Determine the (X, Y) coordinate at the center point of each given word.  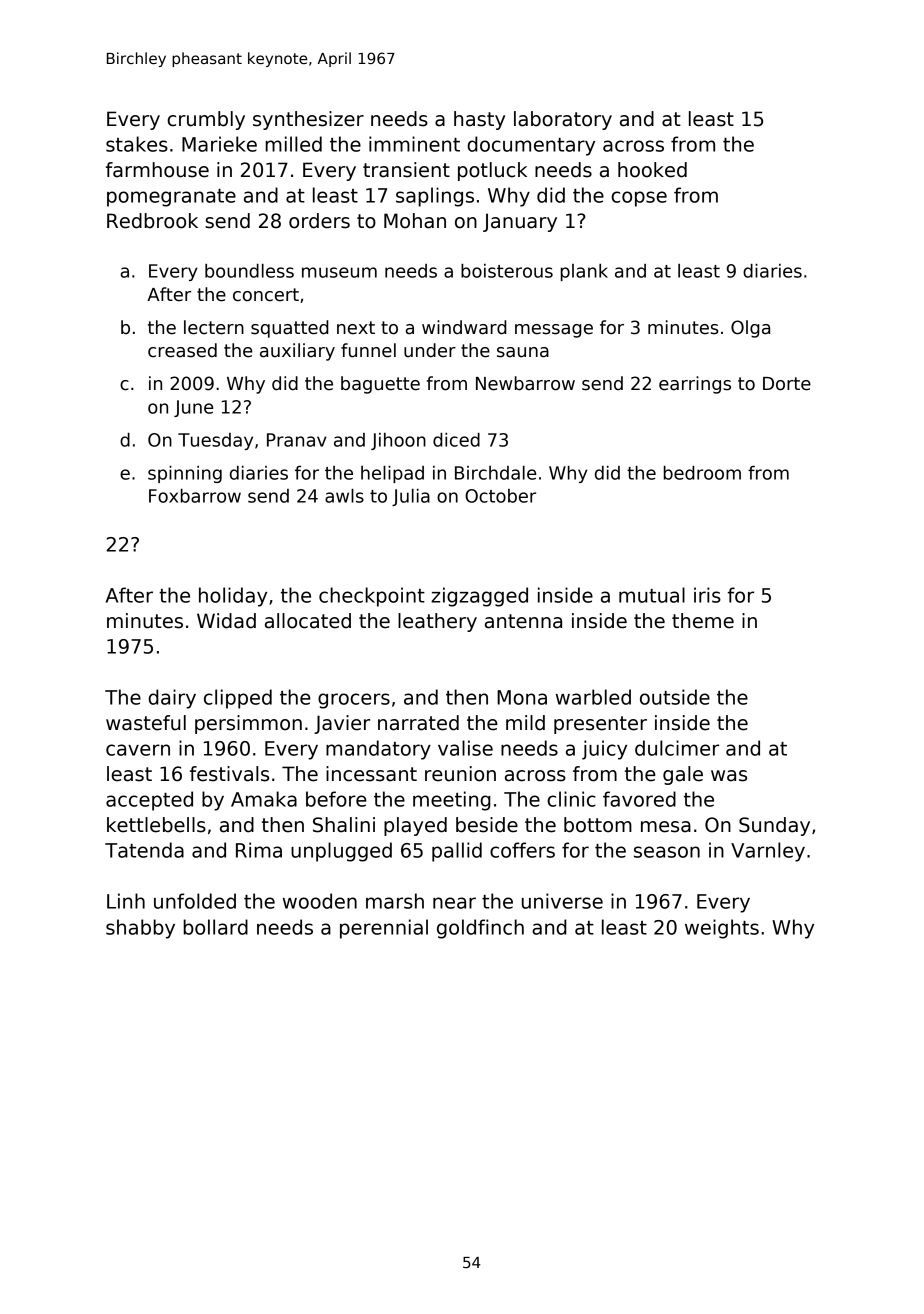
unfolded (195, 901)
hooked (652, 170)
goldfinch (480, 929)
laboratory (563, 120)
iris (707, 595)
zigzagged (479, 597)
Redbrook (152, 221)
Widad (226, 621)
